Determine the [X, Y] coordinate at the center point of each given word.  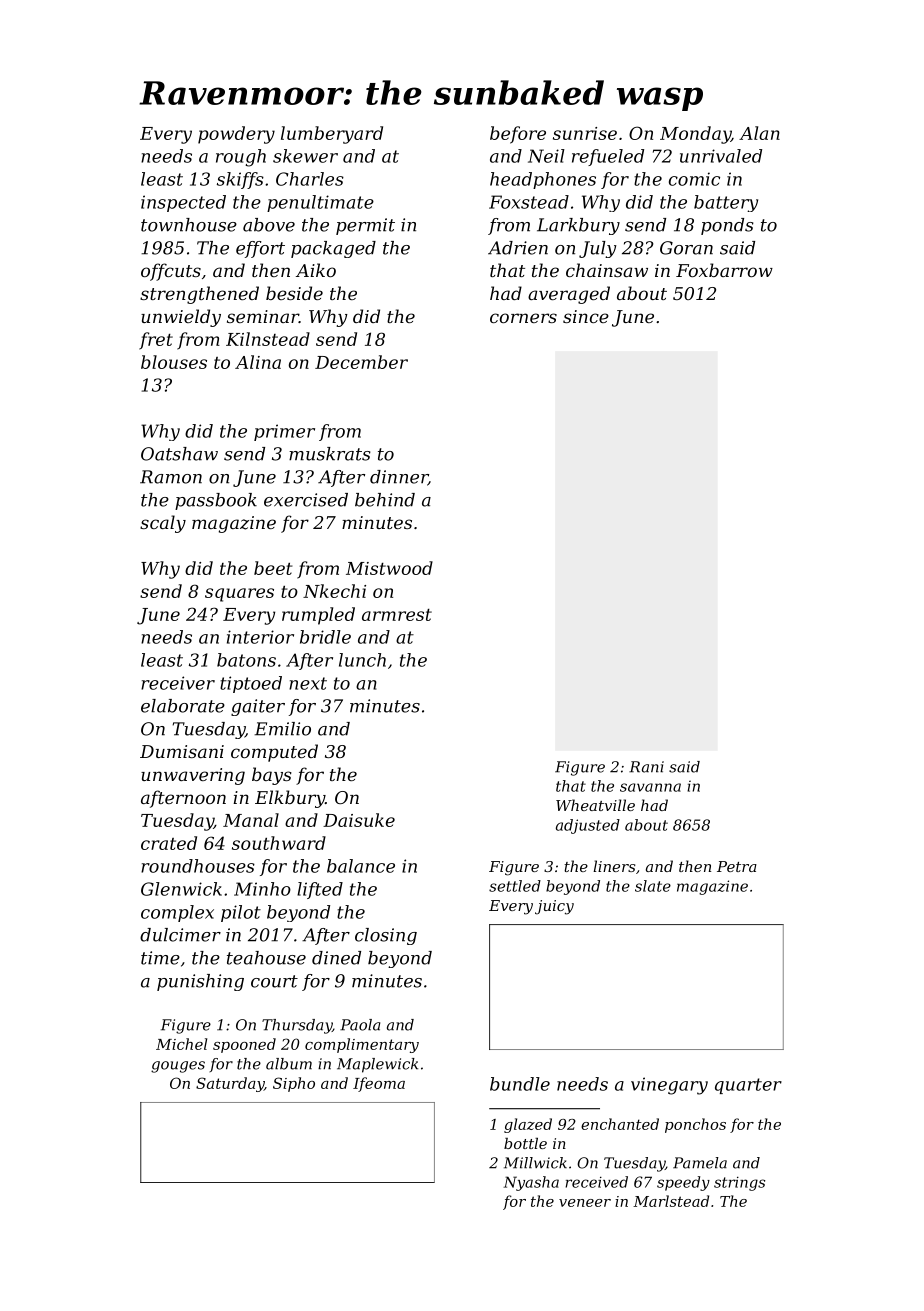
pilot [241, 913]
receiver [178, 683]
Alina [258, 362]
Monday [695, 135]
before [518, 135]
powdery [236, 135]
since [586, 316]
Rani [646, 767]
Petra [737, 866]
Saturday [230, 1084]
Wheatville [595, 805]
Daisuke [359, 820]
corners [523, 318]
